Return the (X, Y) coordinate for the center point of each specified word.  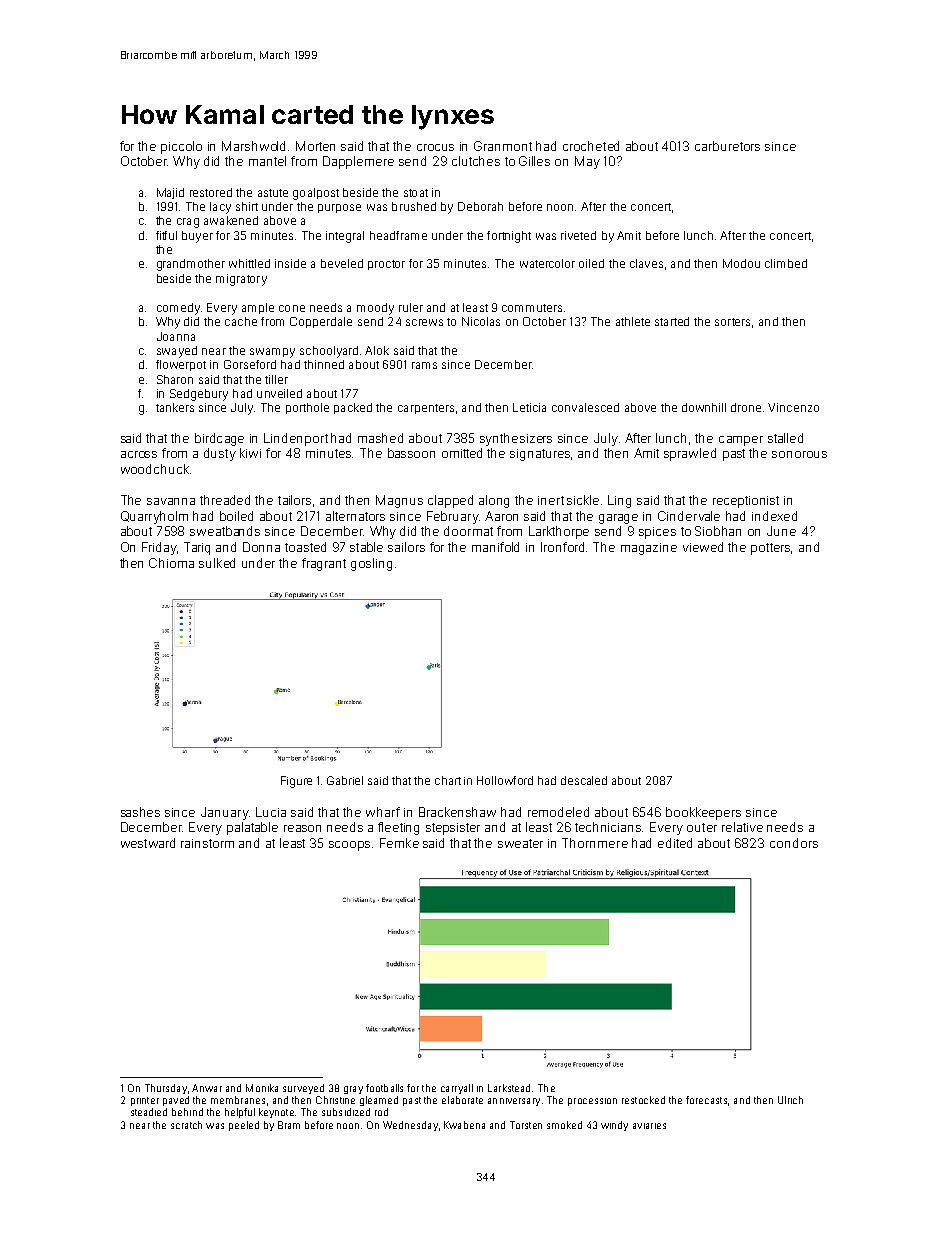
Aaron (501, 516)
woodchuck (155, 469)
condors (794, 843)
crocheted (591, 146)
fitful (166, 235)
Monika (262, 1088)
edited (675, 843)
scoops (349, 846)
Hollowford (505, 780)
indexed (774, 516)
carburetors (727, 146)
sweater (520, 843)
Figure (296, 782)
